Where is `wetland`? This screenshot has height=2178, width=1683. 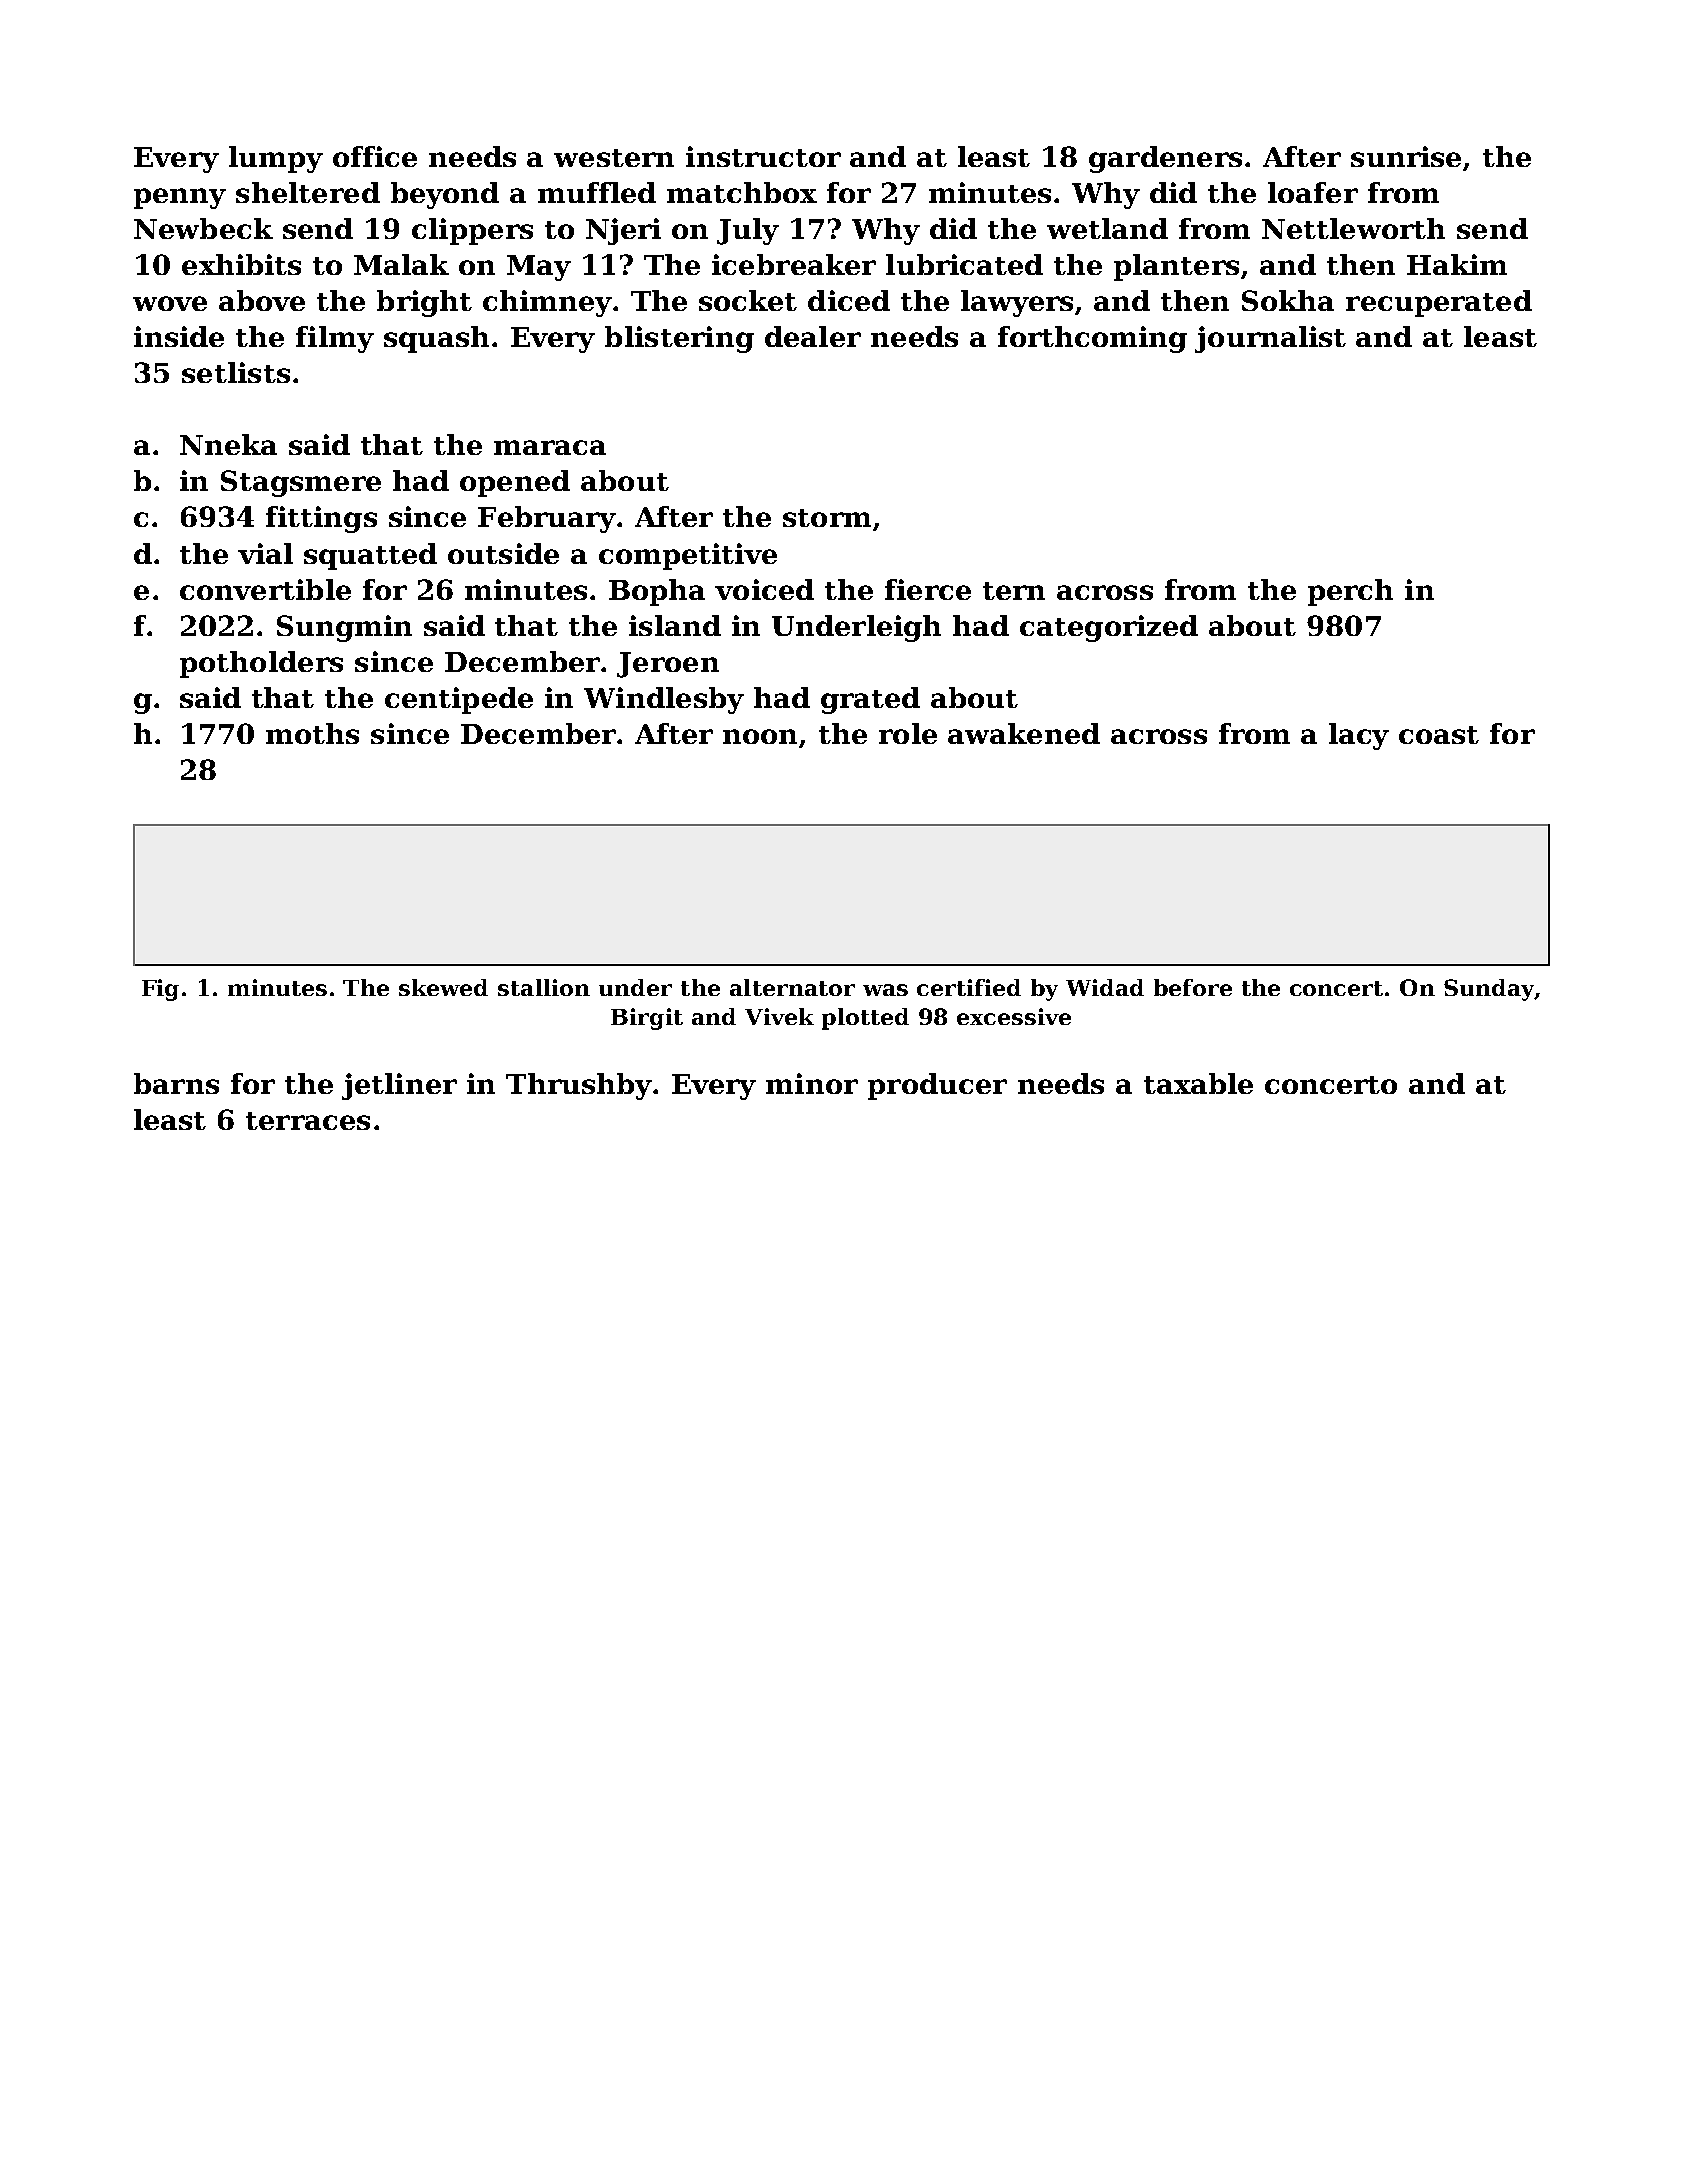 wetland is located at coordinates (1107, 228).
